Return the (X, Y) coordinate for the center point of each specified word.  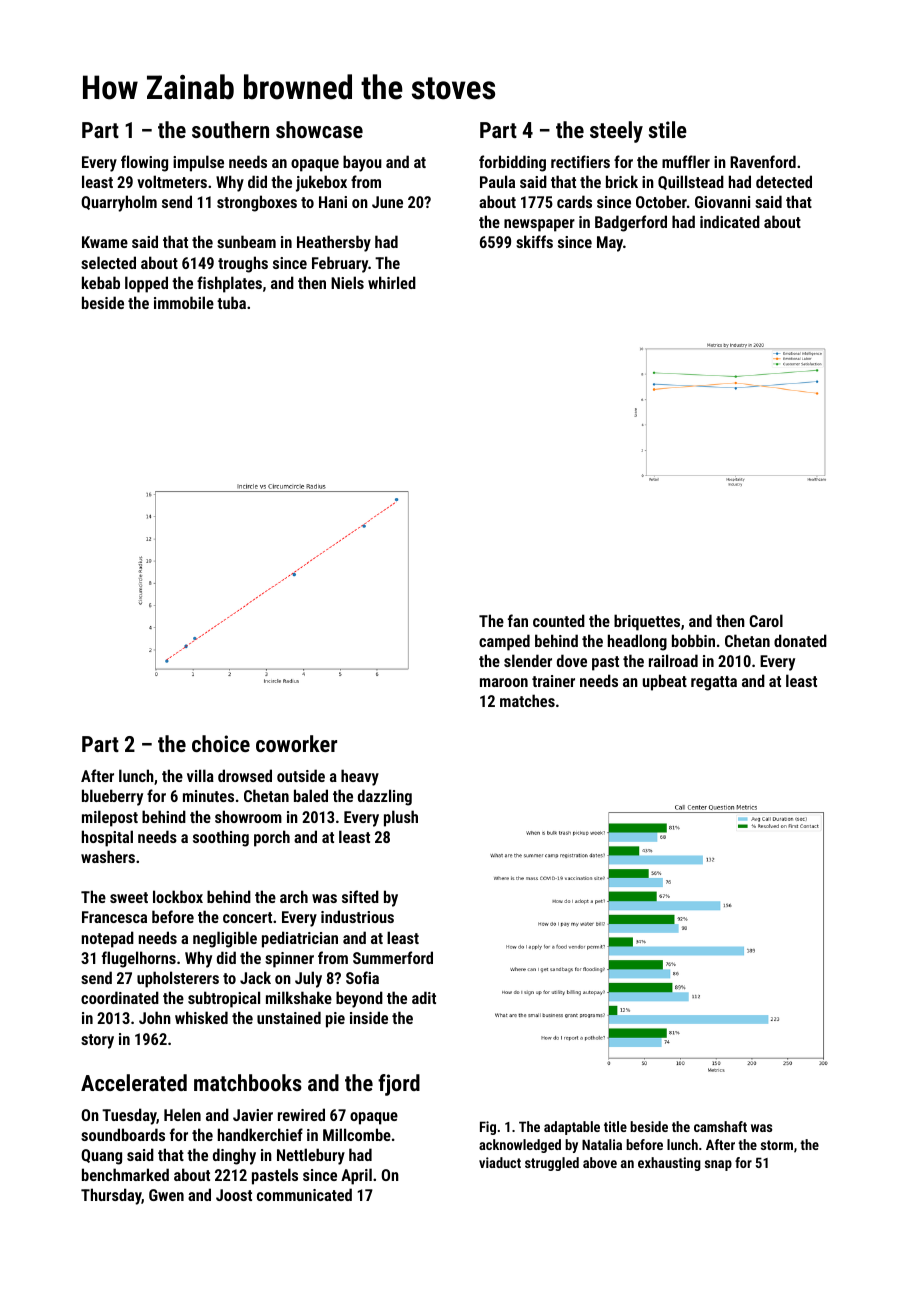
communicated (304, 1194)
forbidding (512, 163)
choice (221, 743)
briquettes (647, 622)
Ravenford (763, 161)
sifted (360, 896)
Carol (766, 620)
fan (518, 620)
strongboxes (257, 203)
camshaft (720, 1126)
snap (718, 1165)
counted (559, 620)
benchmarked (125, 1174)
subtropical (224, 999)
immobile (184, 302)
